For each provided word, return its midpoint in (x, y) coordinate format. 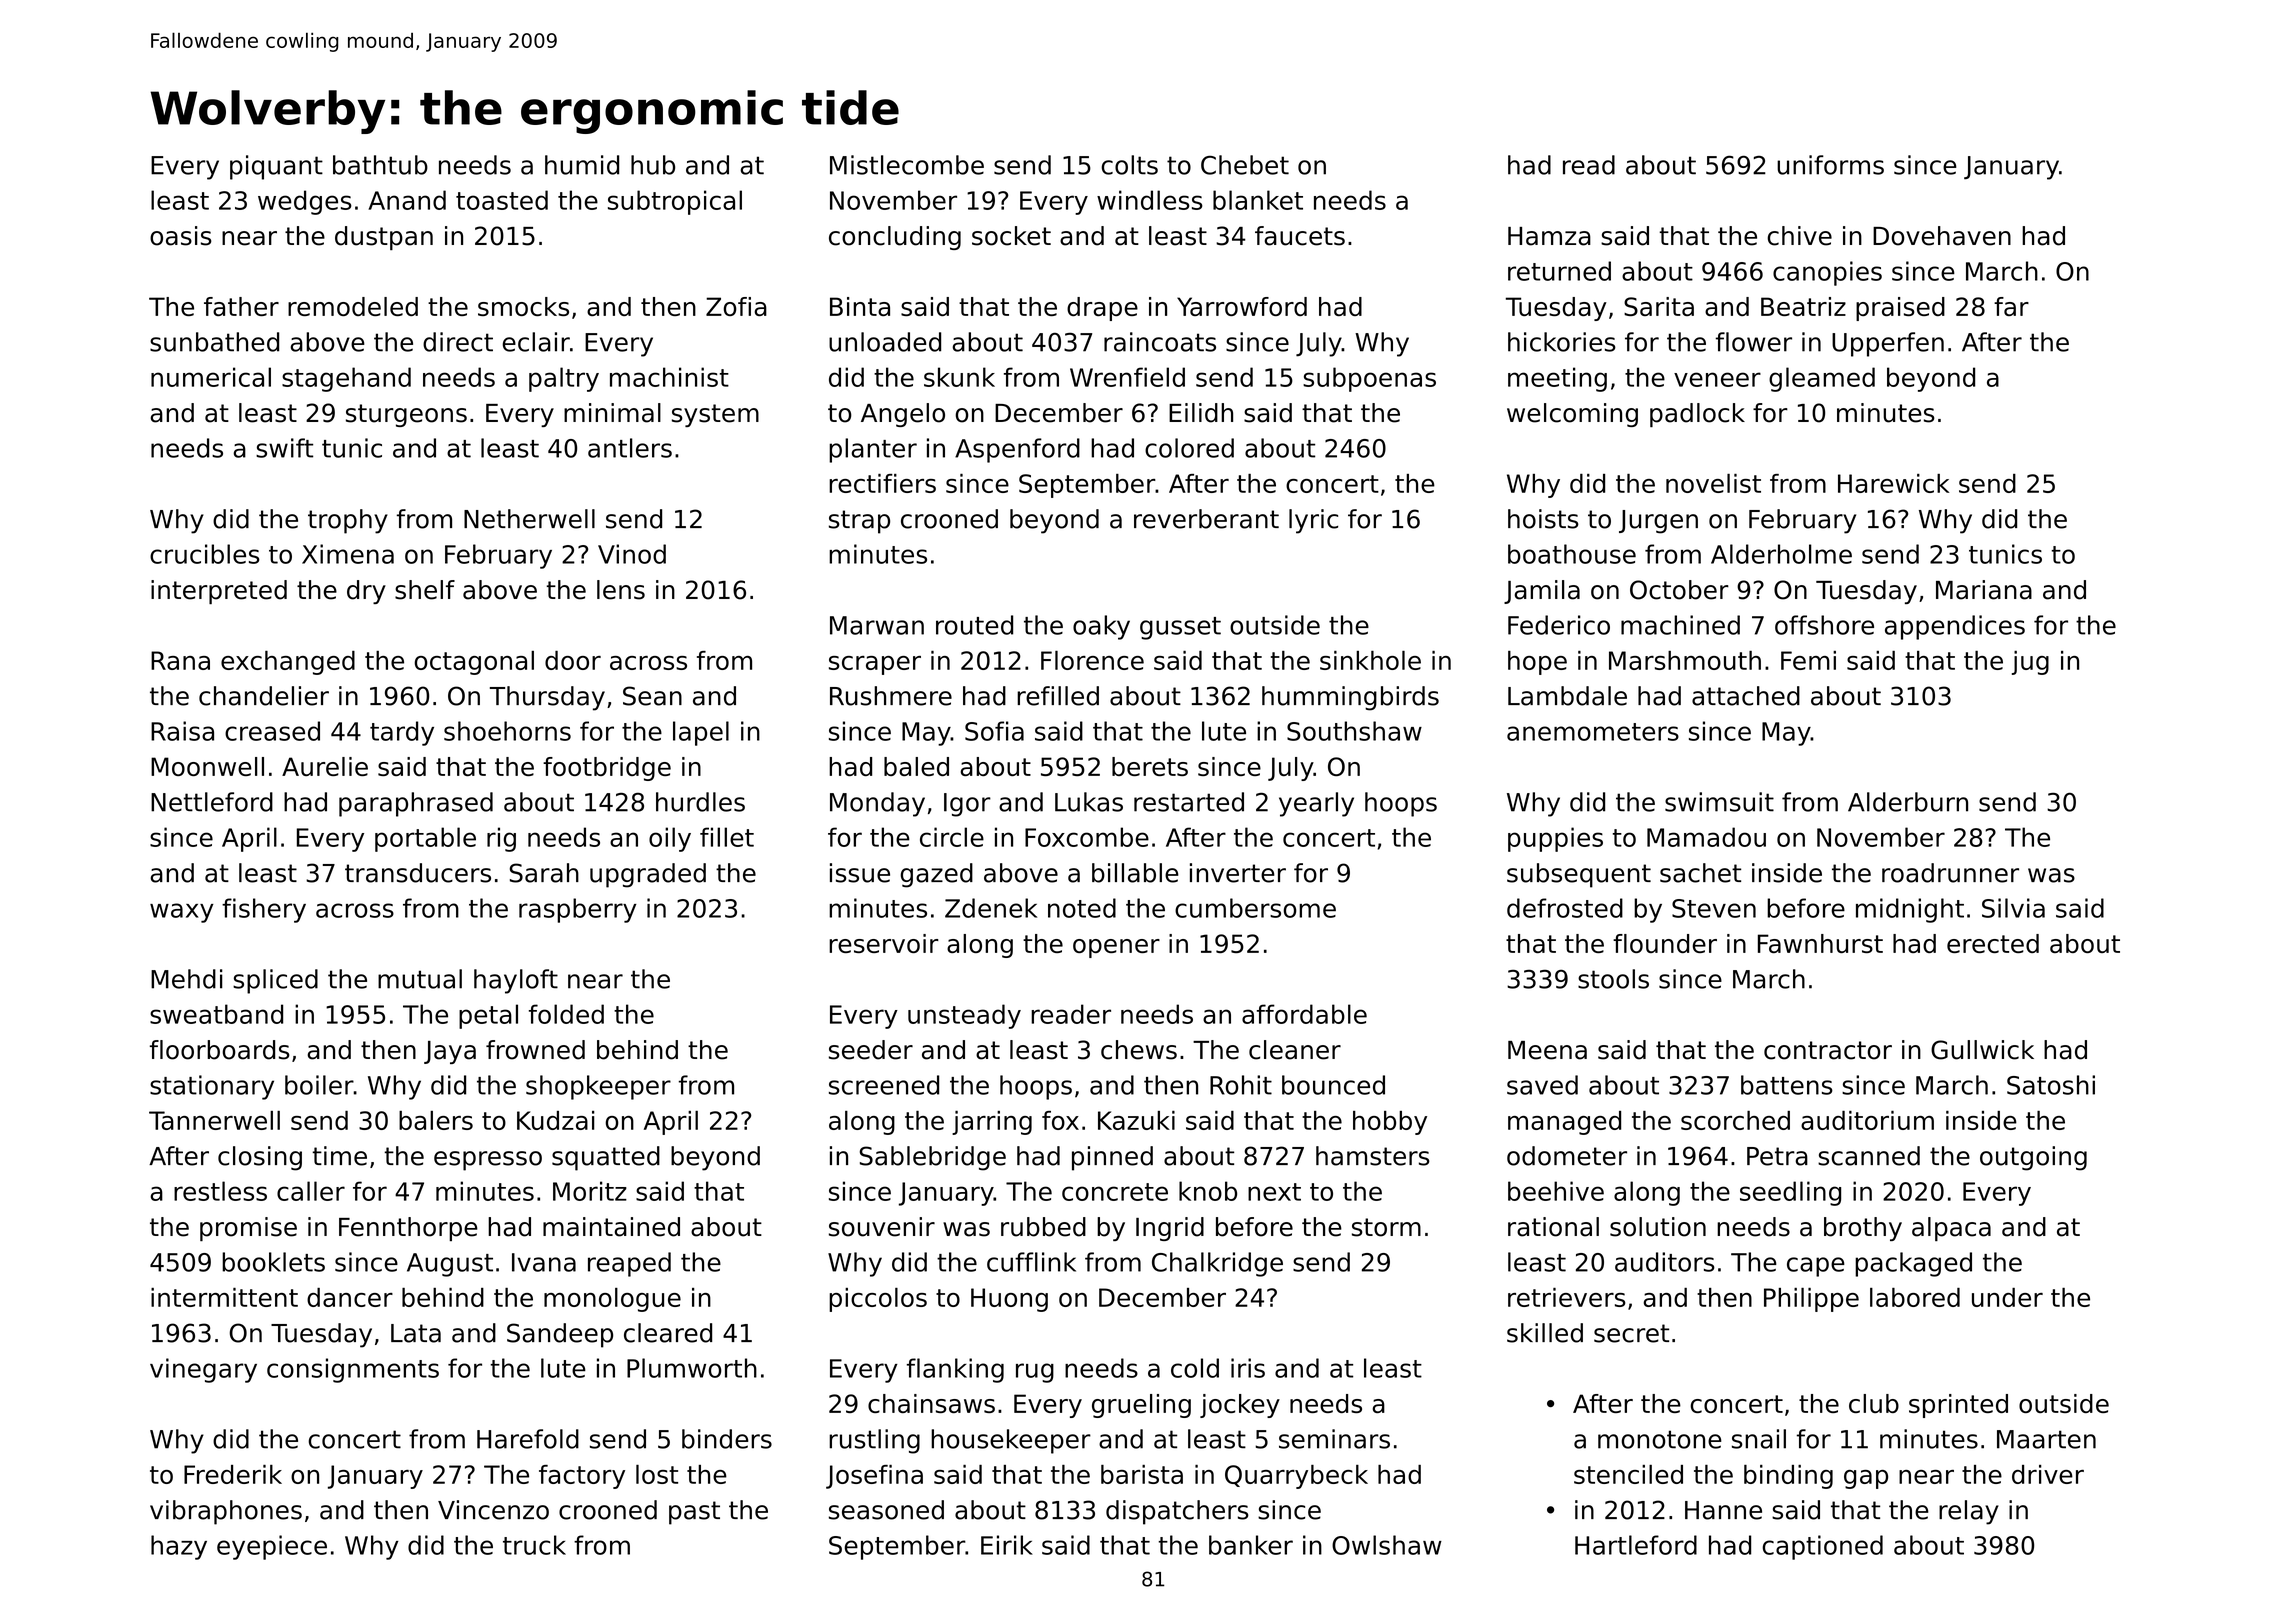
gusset (1180, 628)
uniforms (1830, 165)
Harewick (1893, 483)
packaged (1913, 1264)
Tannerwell (214, 1120)
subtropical (675, 202)
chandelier (264, 696)
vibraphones (226, 1512)
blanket (1258, 200)
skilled (1545, 1333)
